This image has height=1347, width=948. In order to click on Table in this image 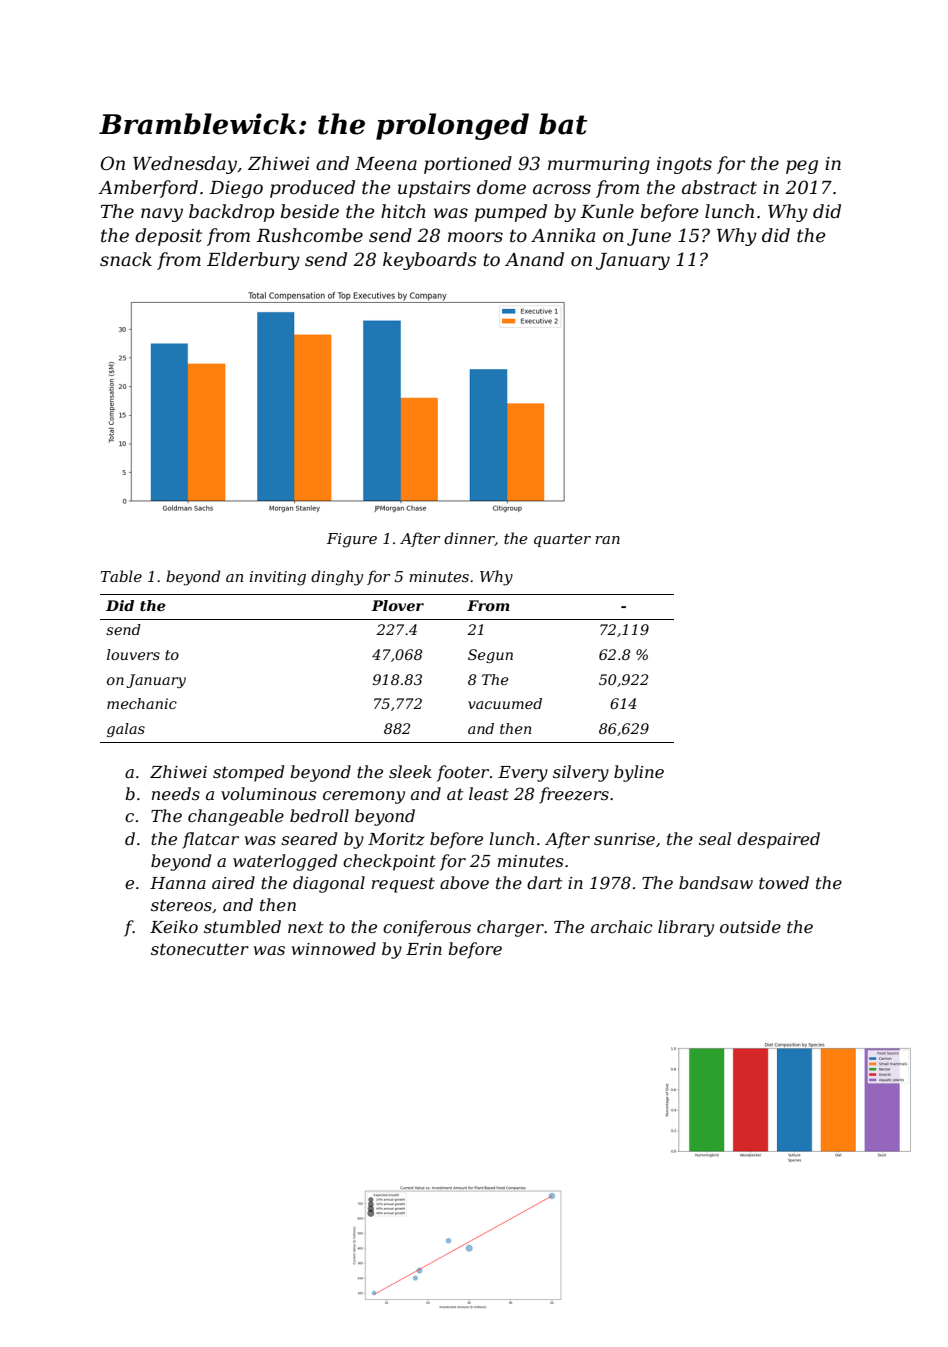, I will do `click(121, 576)`.
